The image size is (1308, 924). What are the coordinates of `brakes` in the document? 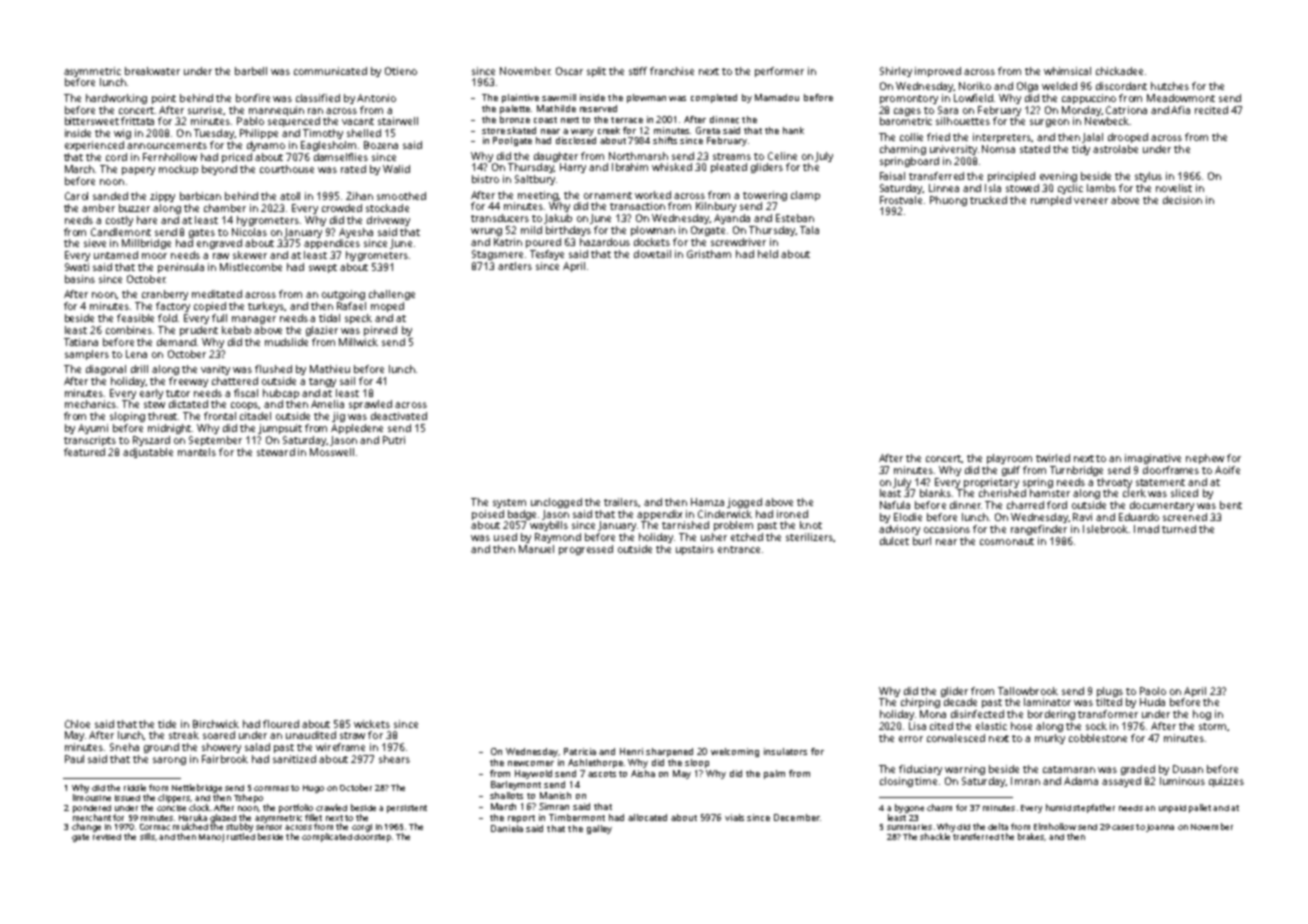 It's located at (1031, 836).
